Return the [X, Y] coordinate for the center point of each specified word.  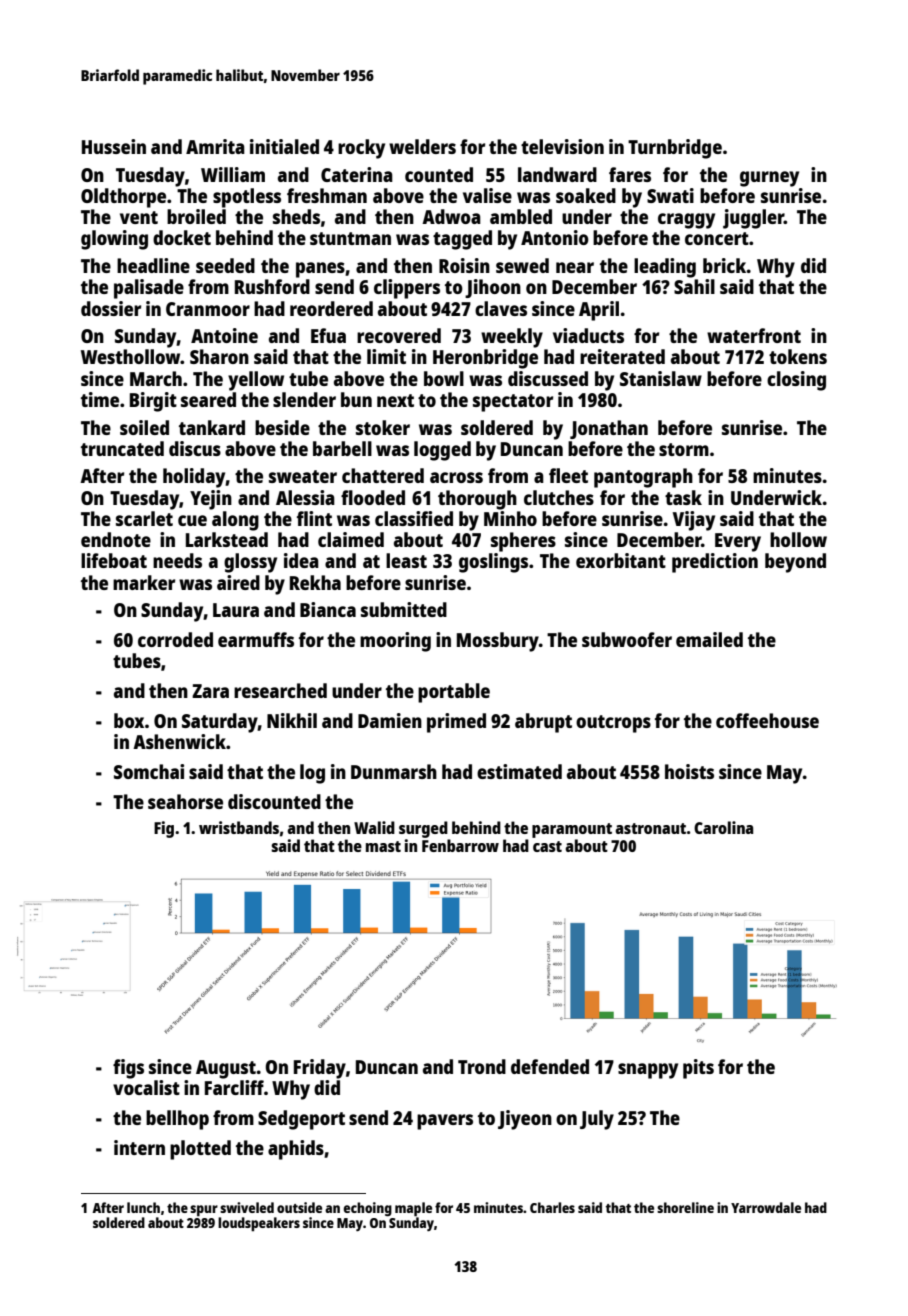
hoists [689, 771]
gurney [769, 179]
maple [413, 1209]
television [562, 146]
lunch [143, 1207]
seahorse [185, 801]
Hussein [114, 146]
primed [456, 723]
